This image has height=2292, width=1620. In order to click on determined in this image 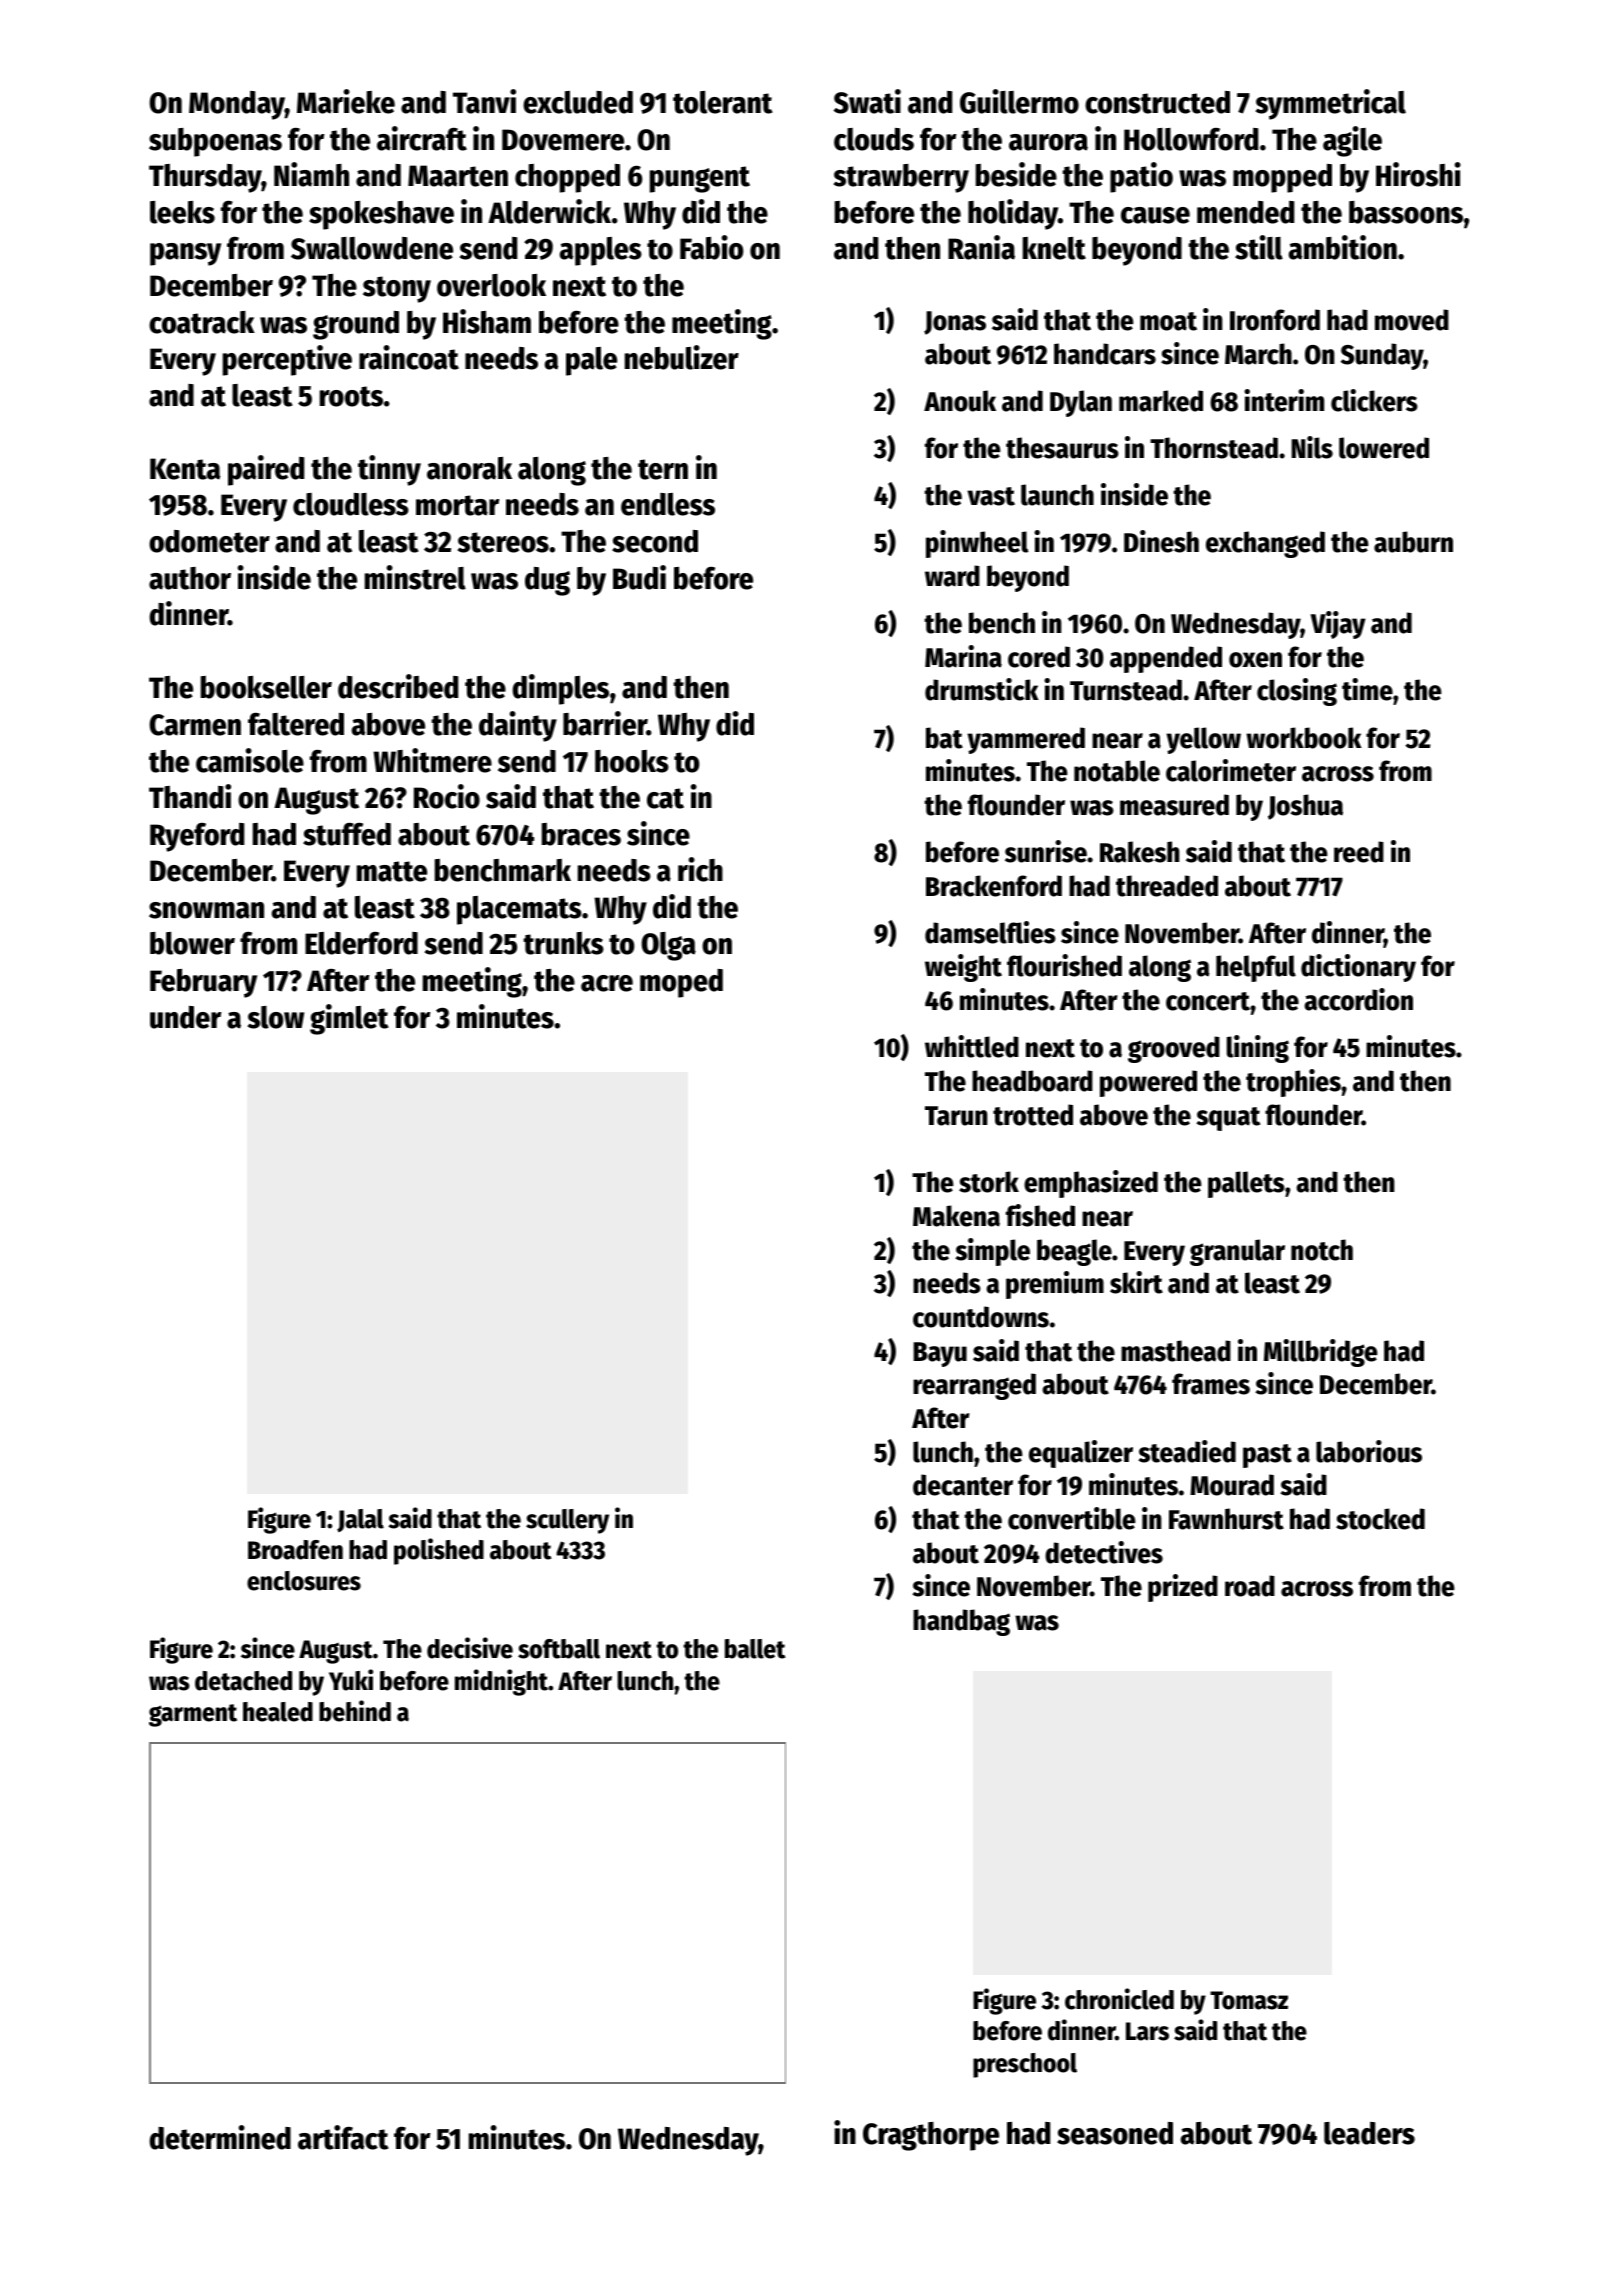, I will do `click(220, 2137)`.
